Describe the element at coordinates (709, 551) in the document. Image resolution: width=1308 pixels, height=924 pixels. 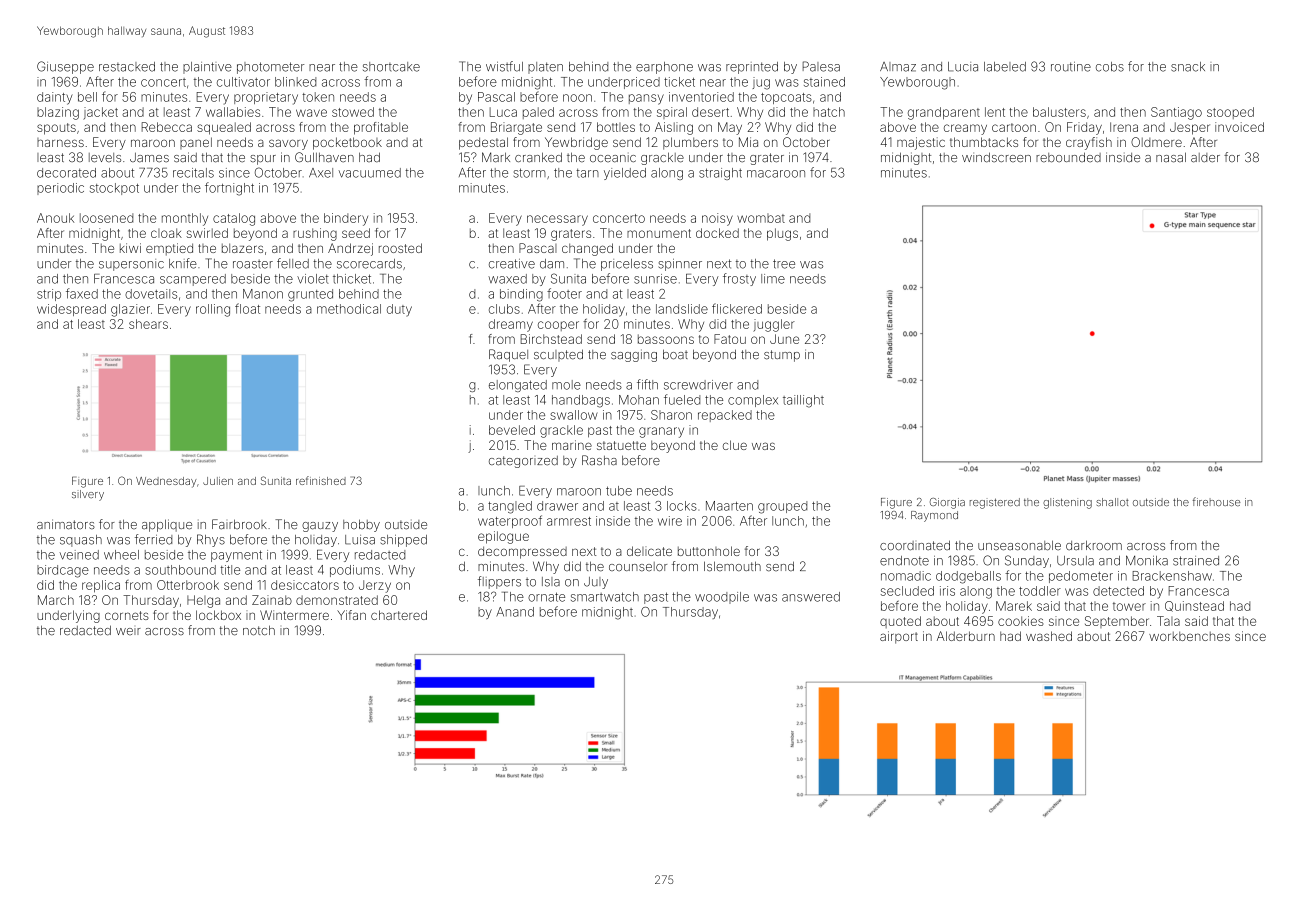
I see `buttonhole` at that location.
